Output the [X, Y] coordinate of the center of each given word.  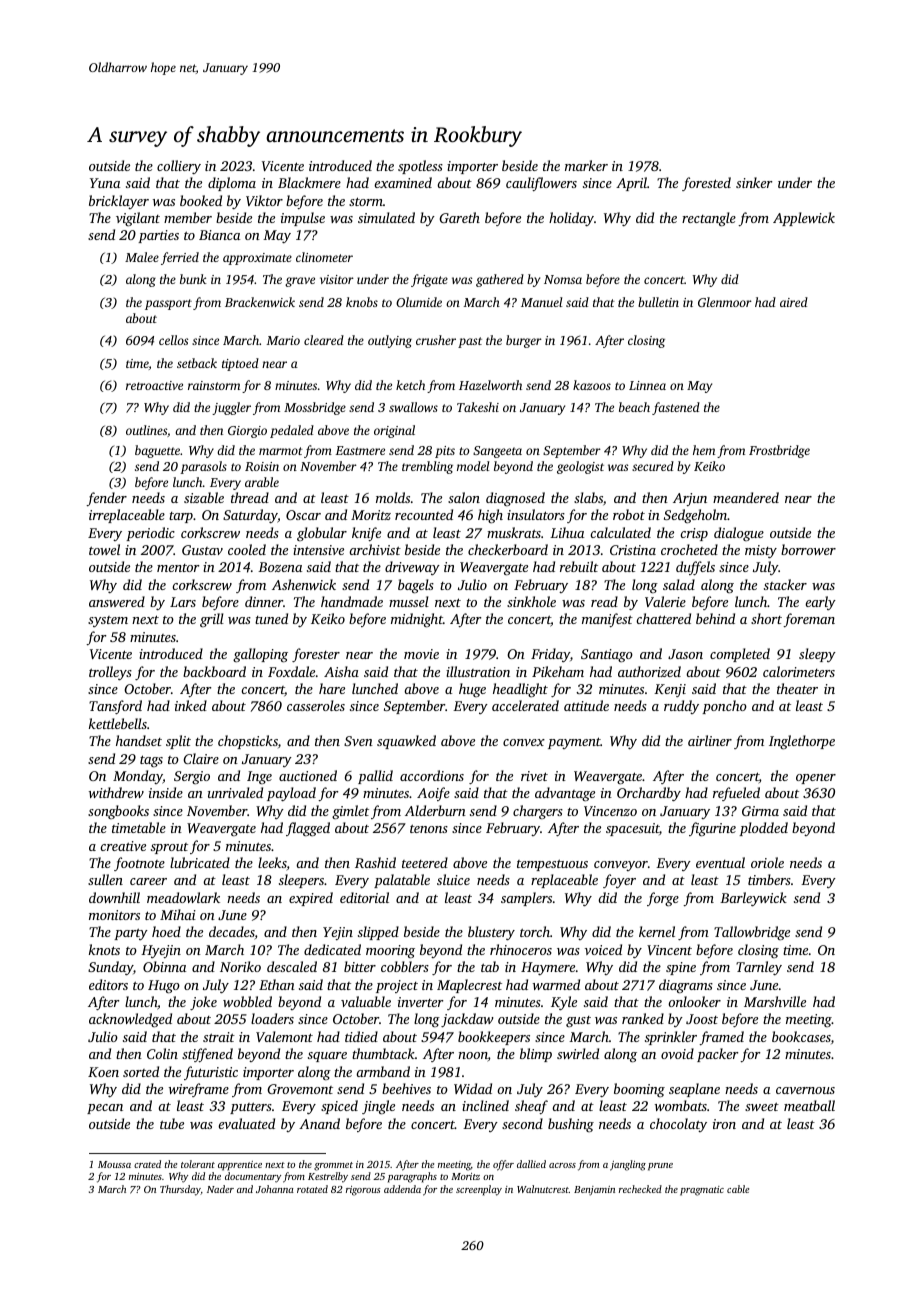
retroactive [154, 385]
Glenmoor [725, 302]
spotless [420, 167]
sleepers [301, 881]
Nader [220, 1189]
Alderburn [435, 810]
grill [212, 620]
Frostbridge [779, 451]
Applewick [804, 219]
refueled [736, 794]
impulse [303, 219]
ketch [410, 385]
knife [366, 534]
